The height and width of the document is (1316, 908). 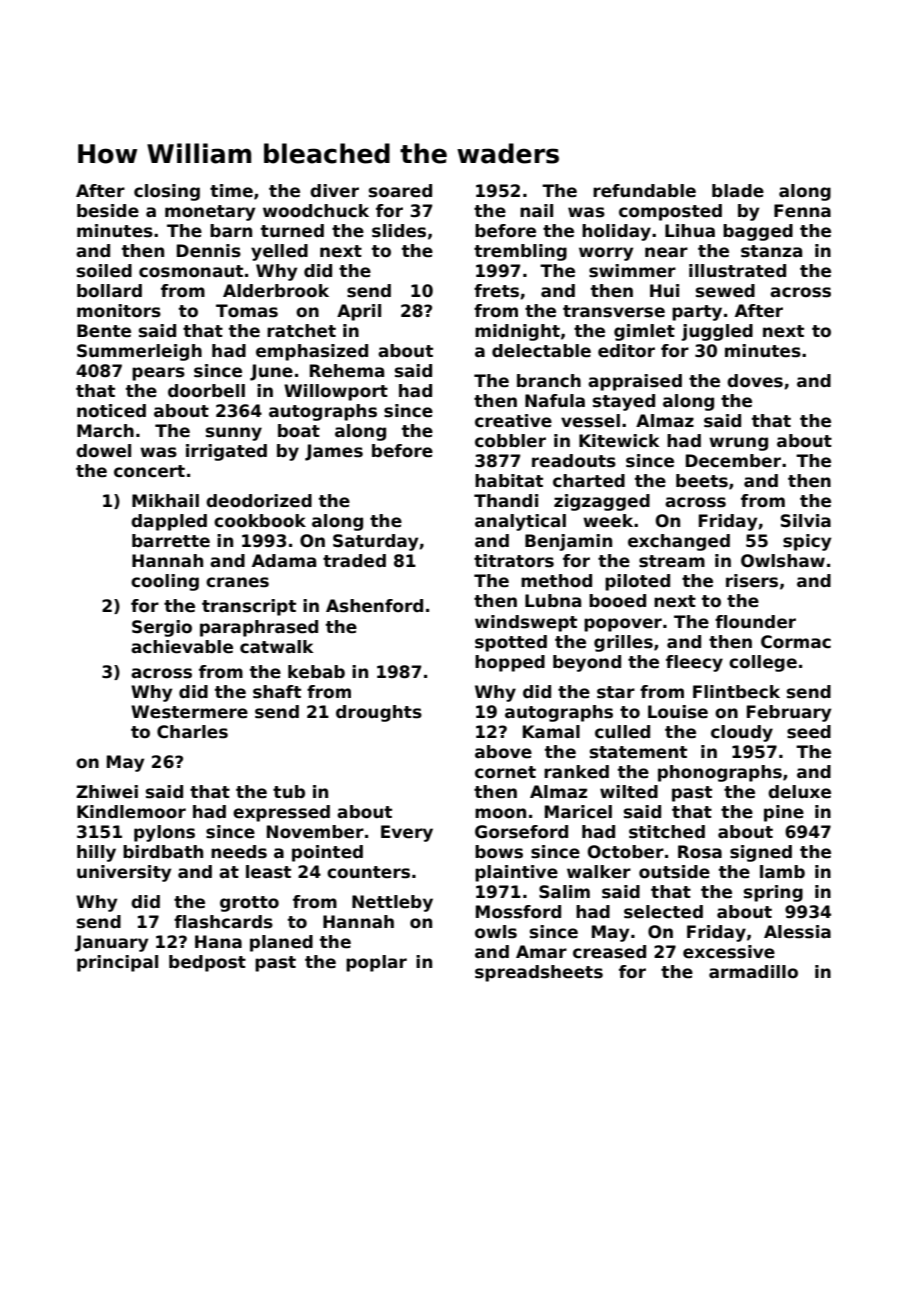 What do you see at coordinates (799, 792) in the document?
I see `deluxe` at bounding box center [799, 792].
